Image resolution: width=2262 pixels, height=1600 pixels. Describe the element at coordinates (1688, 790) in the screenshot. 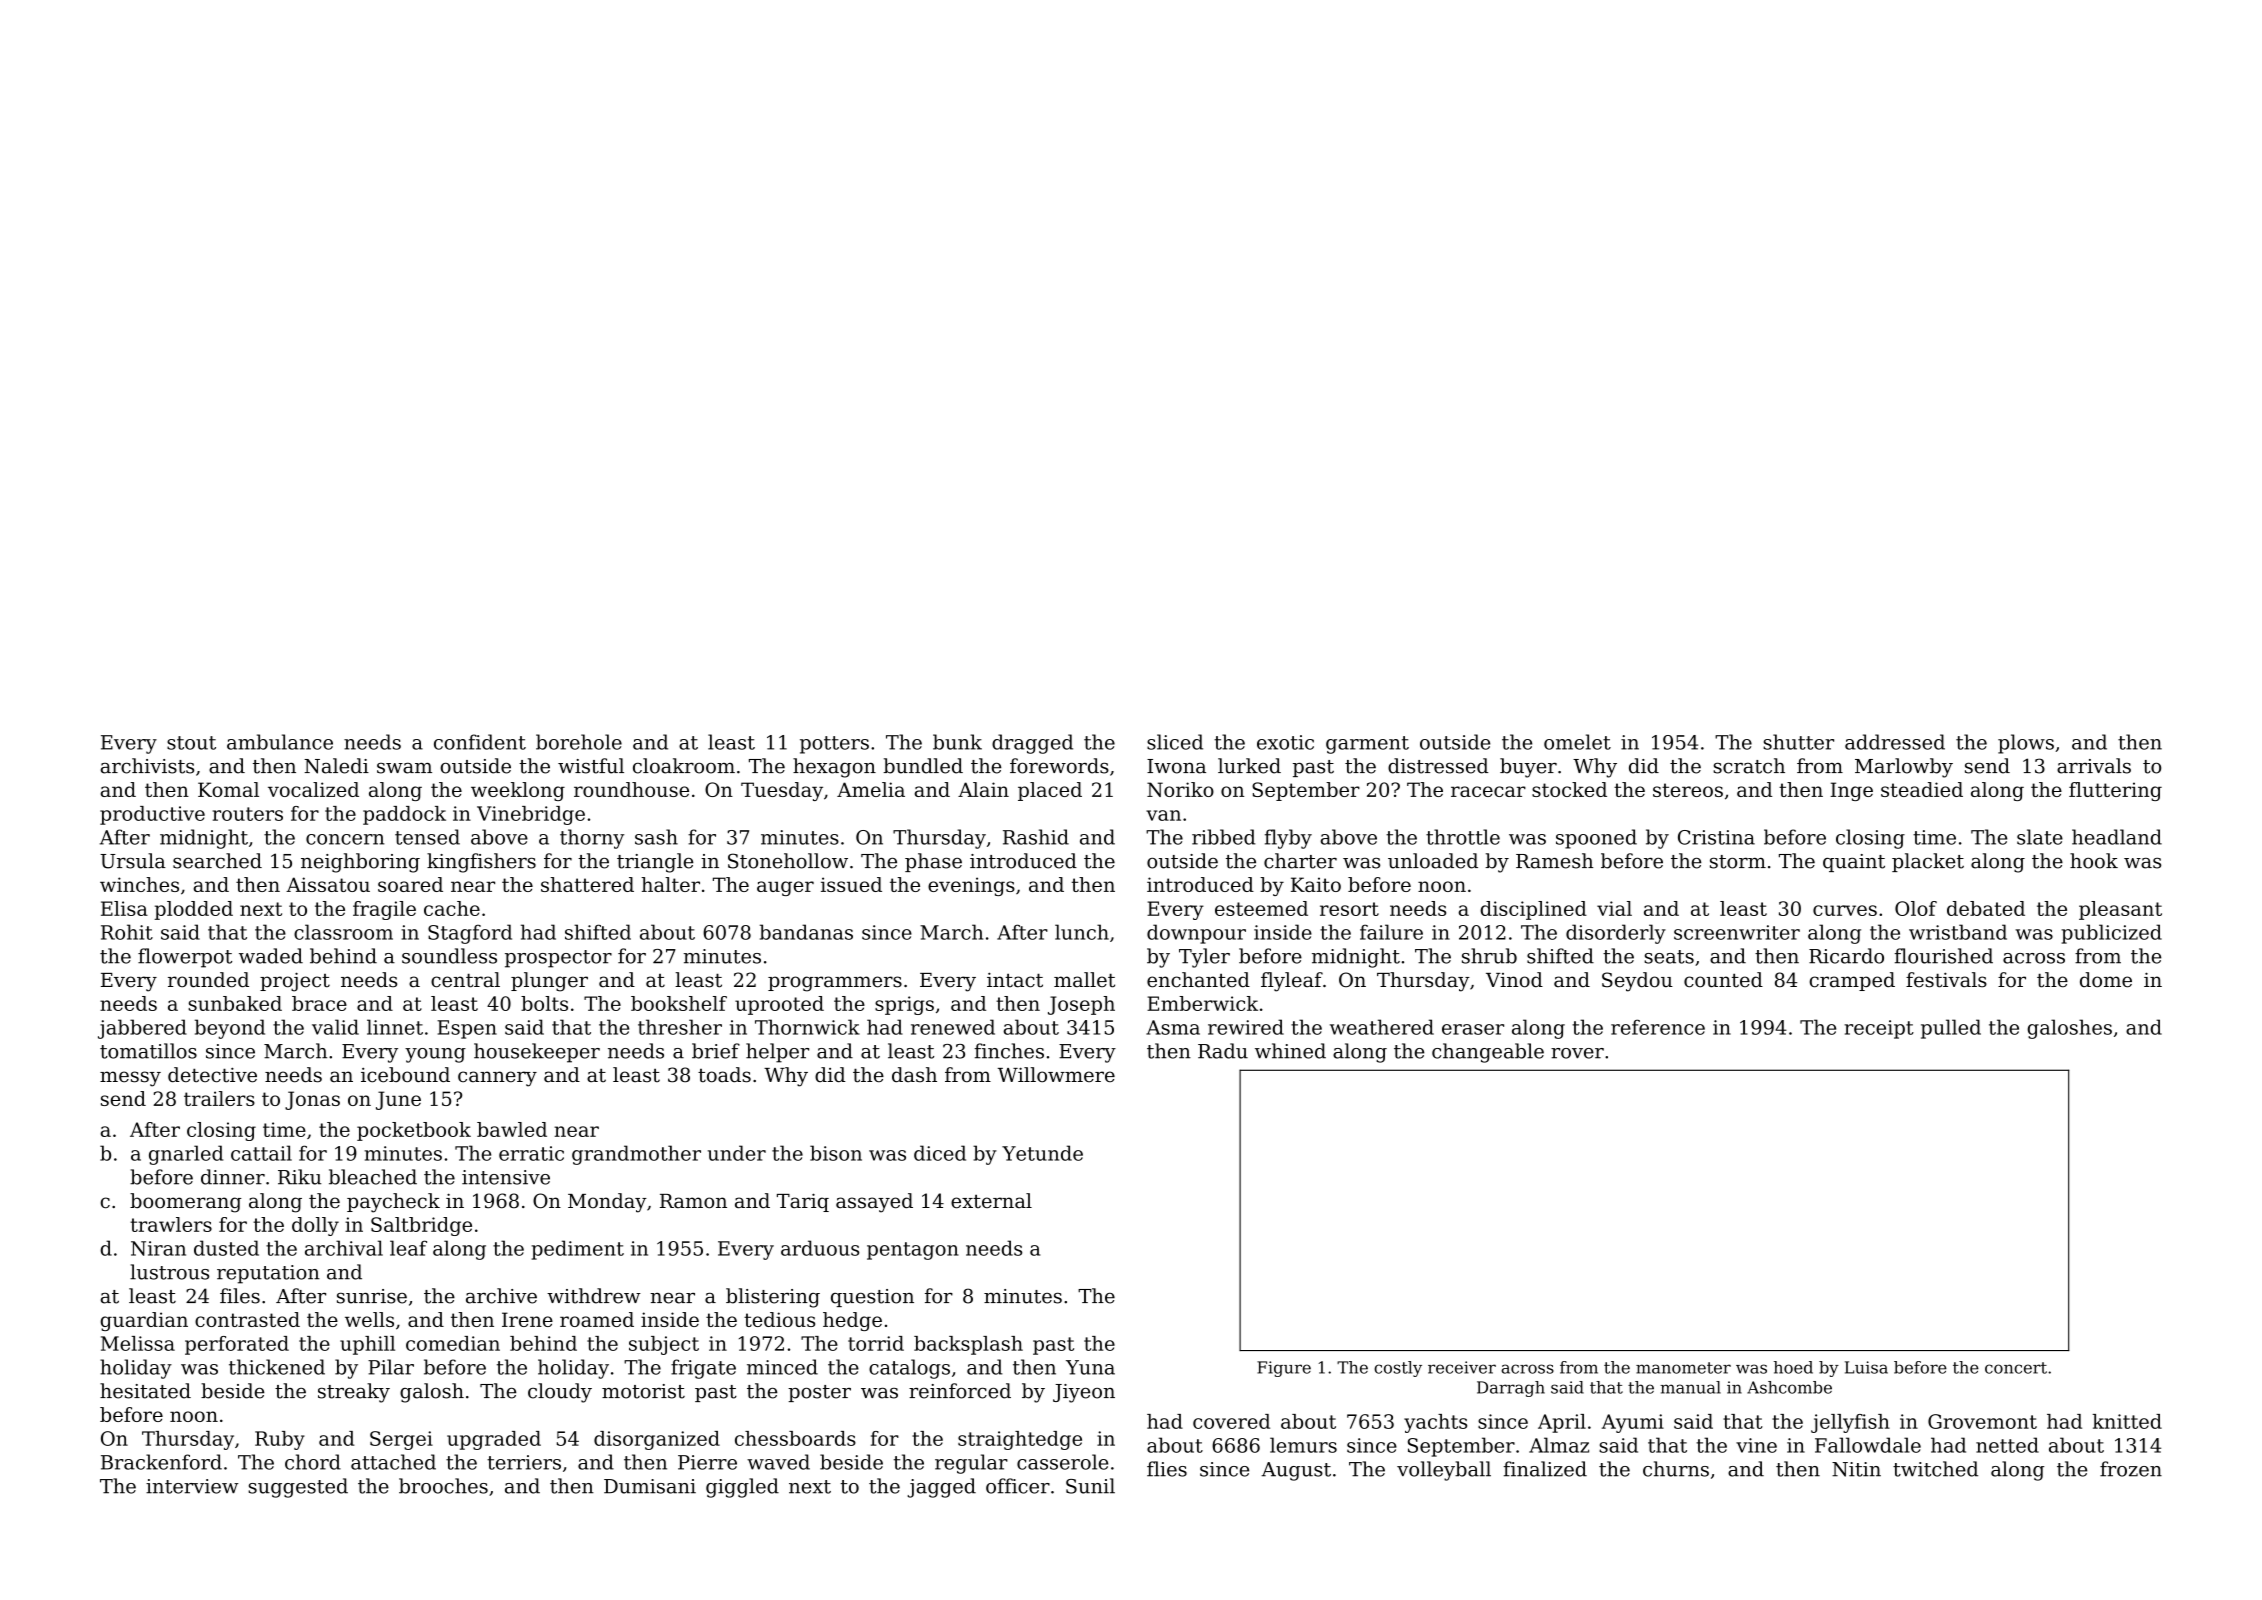

I see `stereos` at that location.
